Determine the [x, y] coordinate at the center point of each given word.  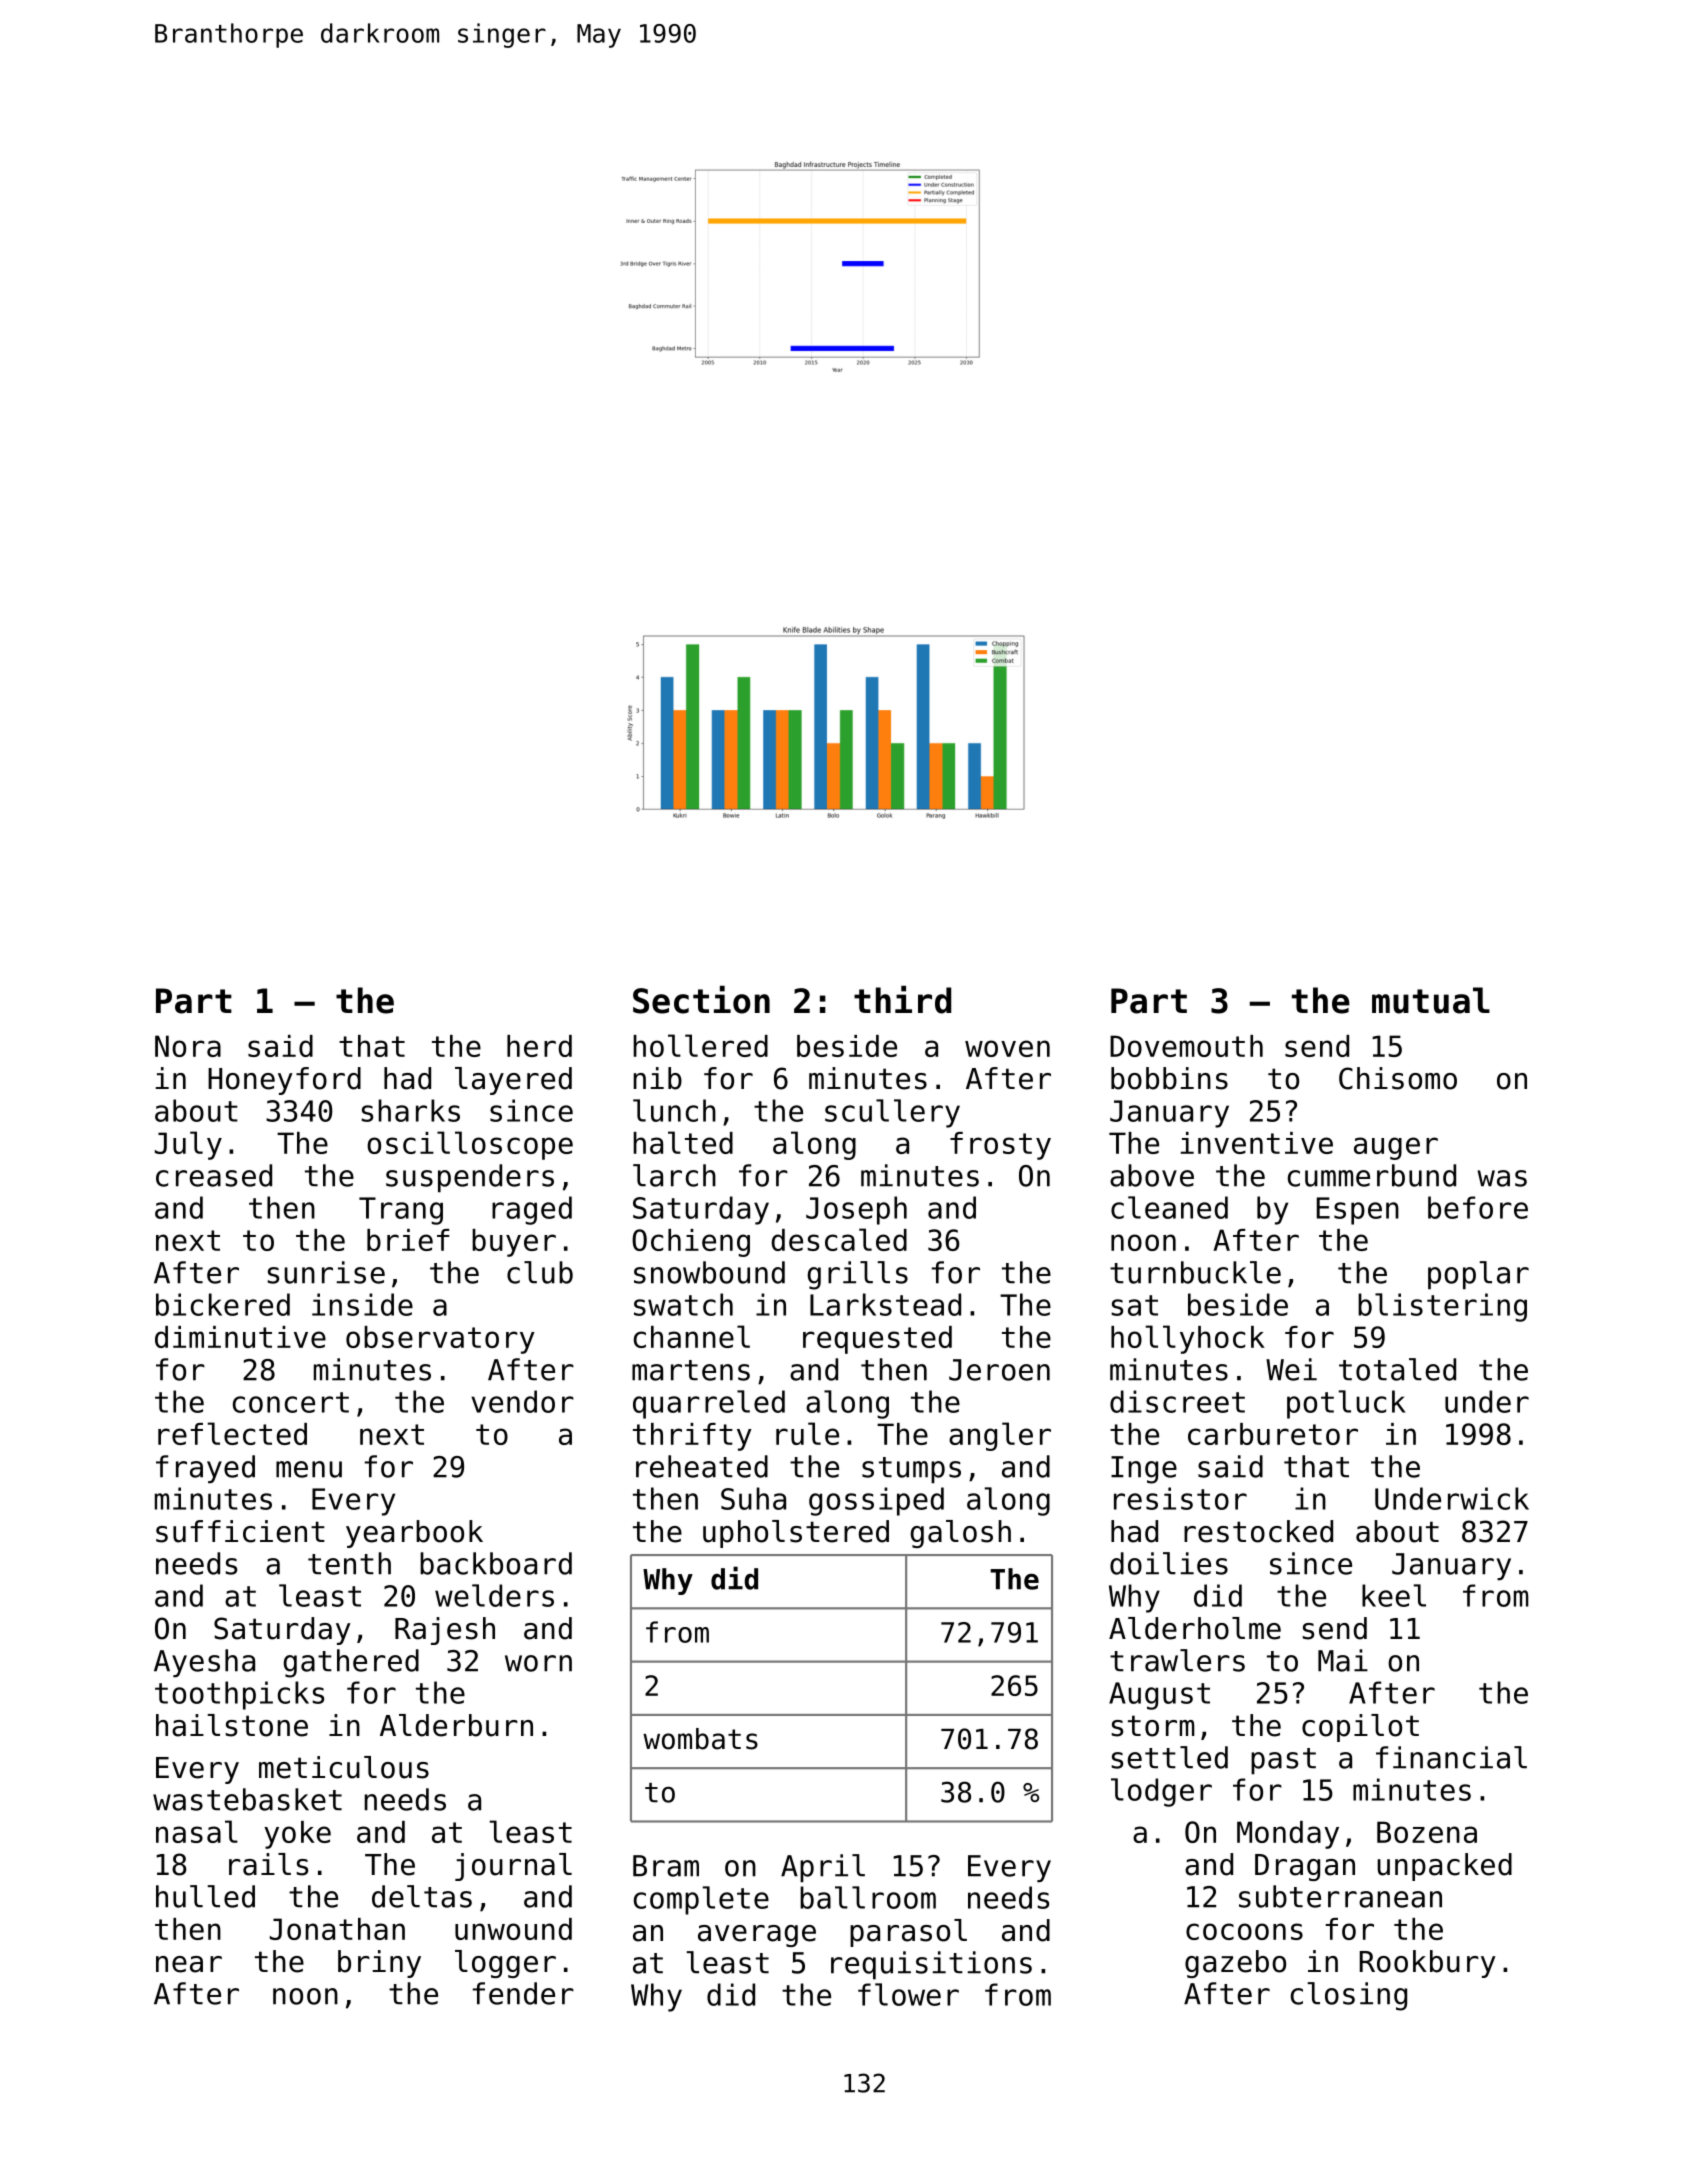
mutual [1431, 1000]
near [189, 1964]
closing [1349, 1996]
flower [908, 1994]
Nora [188, 1046]
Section [701, 1000]
